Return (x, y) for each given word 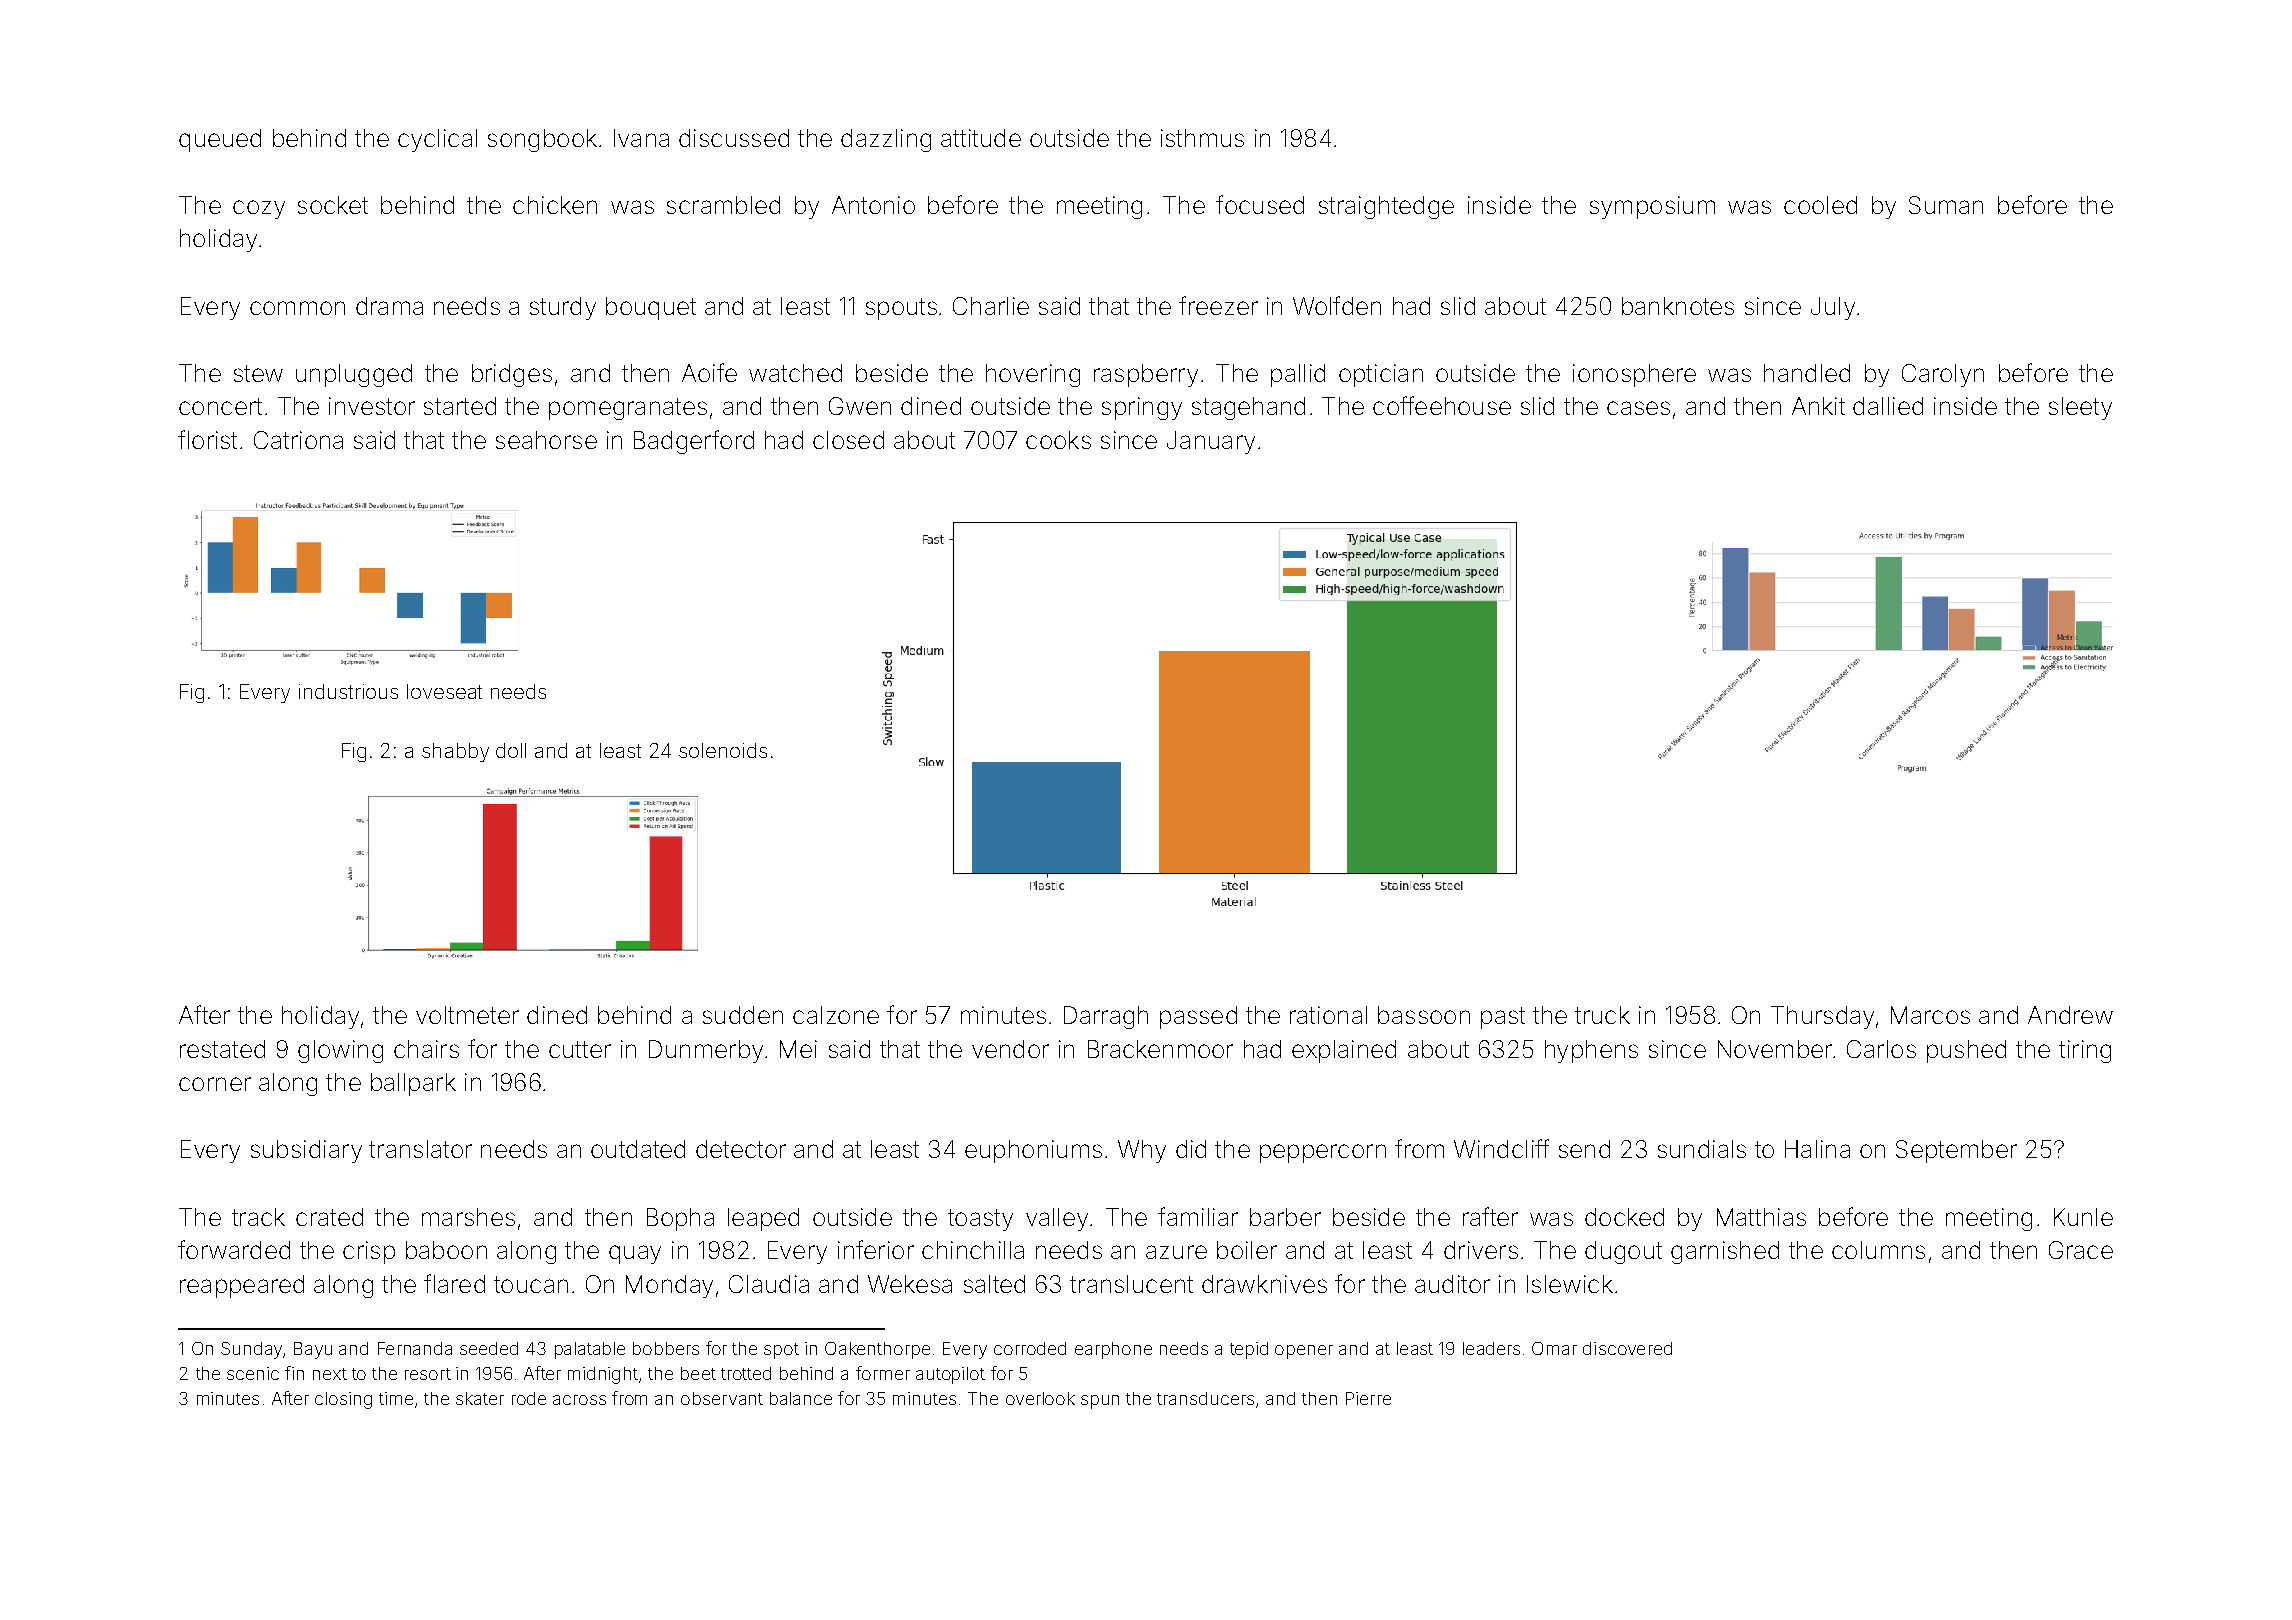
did (1191, 1149)
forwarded (234, 1249)
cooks (1058, 440)
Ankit (1818, 406)
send (1584, 1149)
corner (215, 1084)
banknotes (1678, 306)
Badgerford (694, 442)
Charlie (991, 306)
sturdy (563, 308)
